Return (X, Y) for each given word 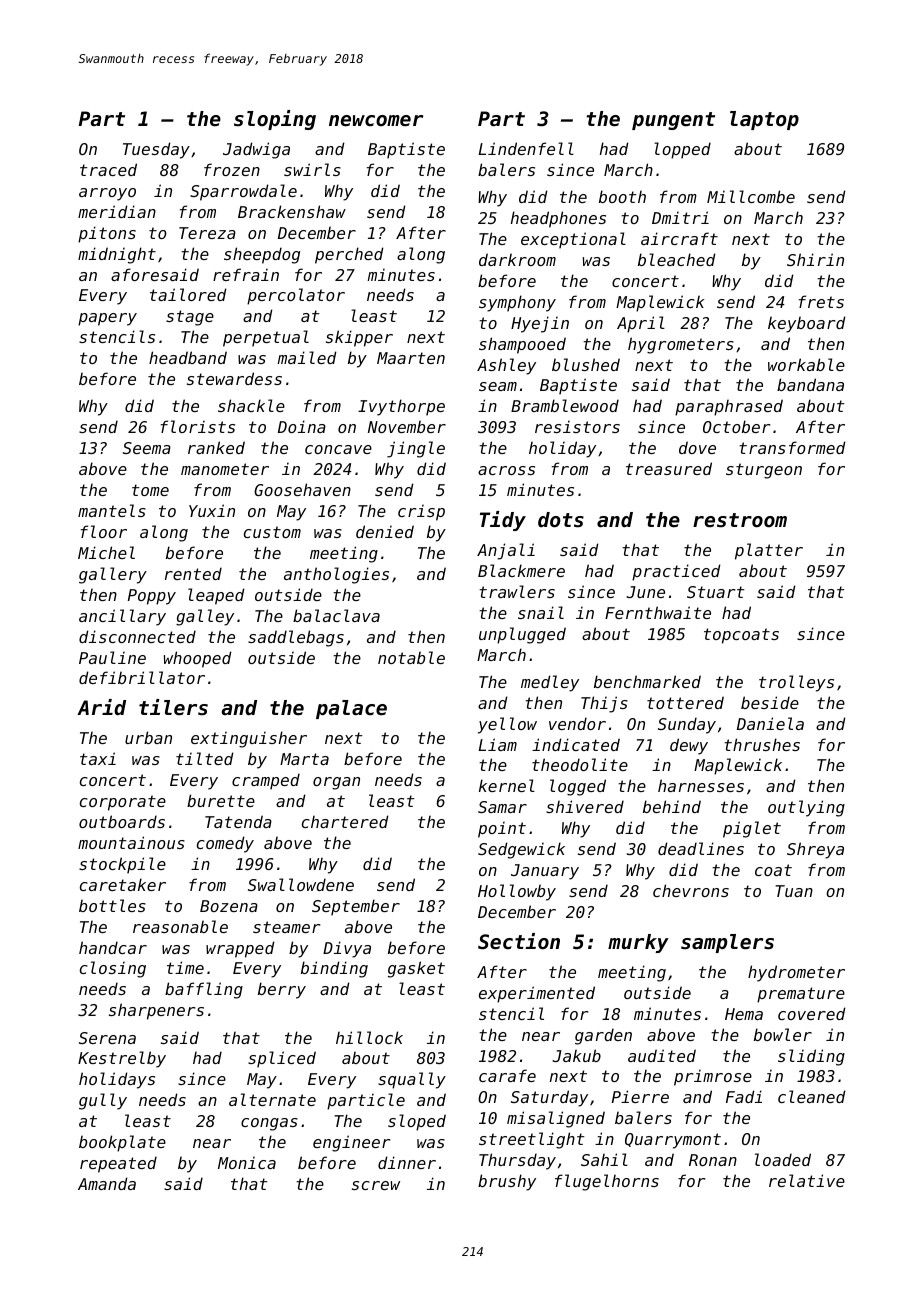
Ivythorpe (401, 407)
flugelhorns (607, 1182)
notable (411, 657)
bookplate (122, 1143)
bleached (677, 259)
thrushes (762, 744)
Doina (302, 426)
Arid (101, 707)
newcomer (376, 121)
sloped (417, 1122)
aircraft (679, 238)
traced (108, 169)
